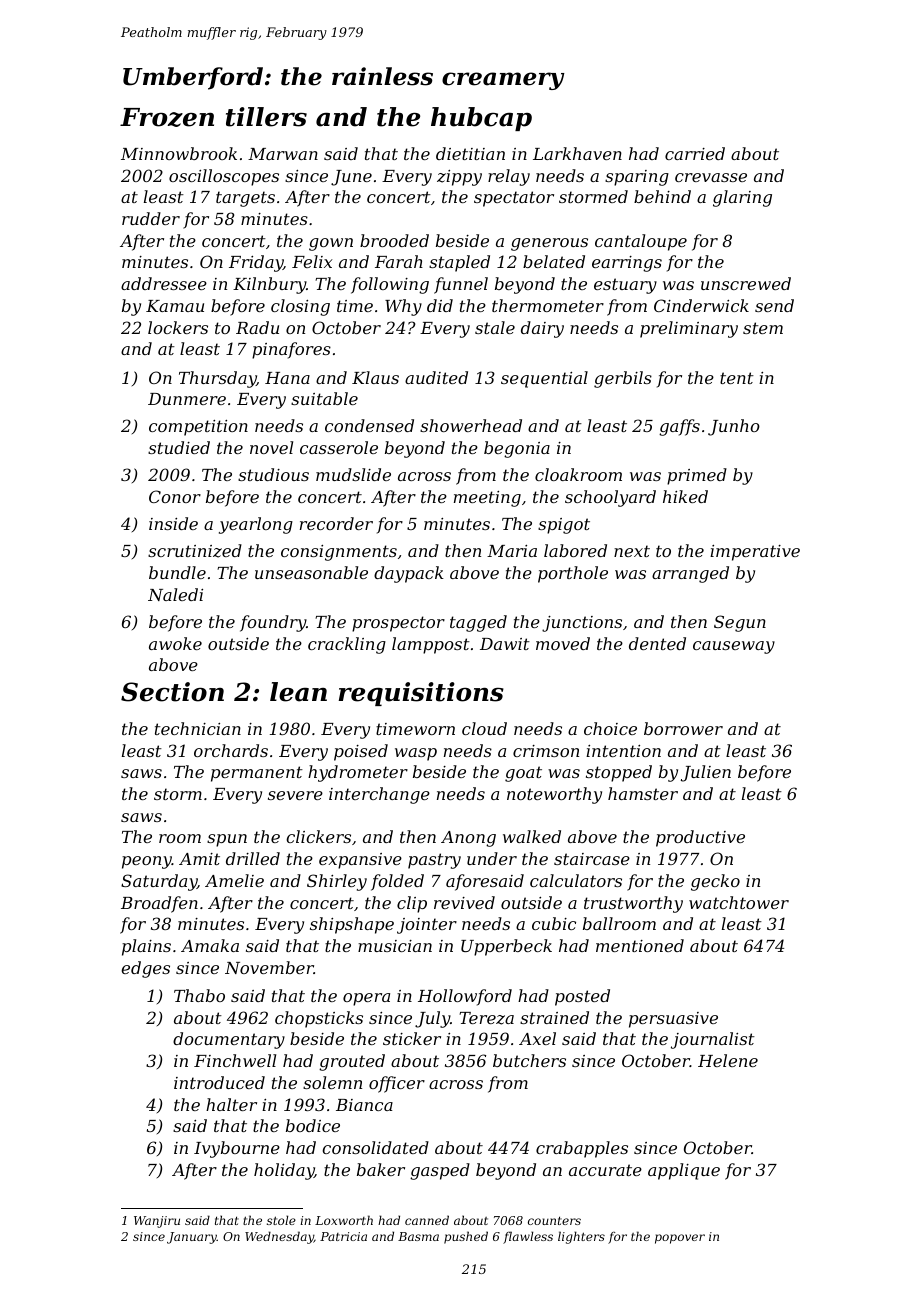 The image size is (924, 1308). I want to click on Wanjiru, so click(157, 1222).
